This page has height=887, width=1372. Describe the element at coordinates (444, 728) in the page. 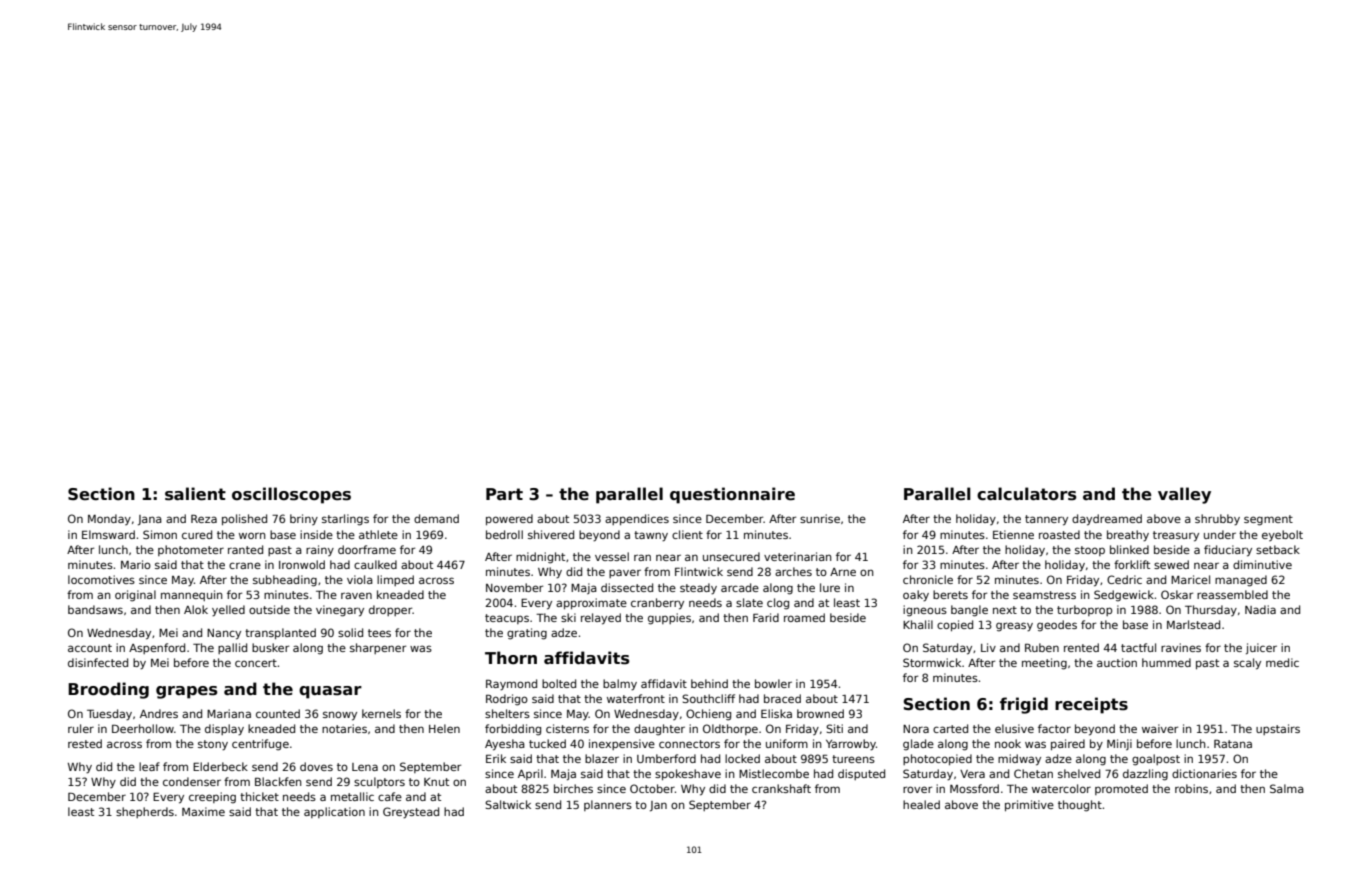

I see `Helen` at that location.
